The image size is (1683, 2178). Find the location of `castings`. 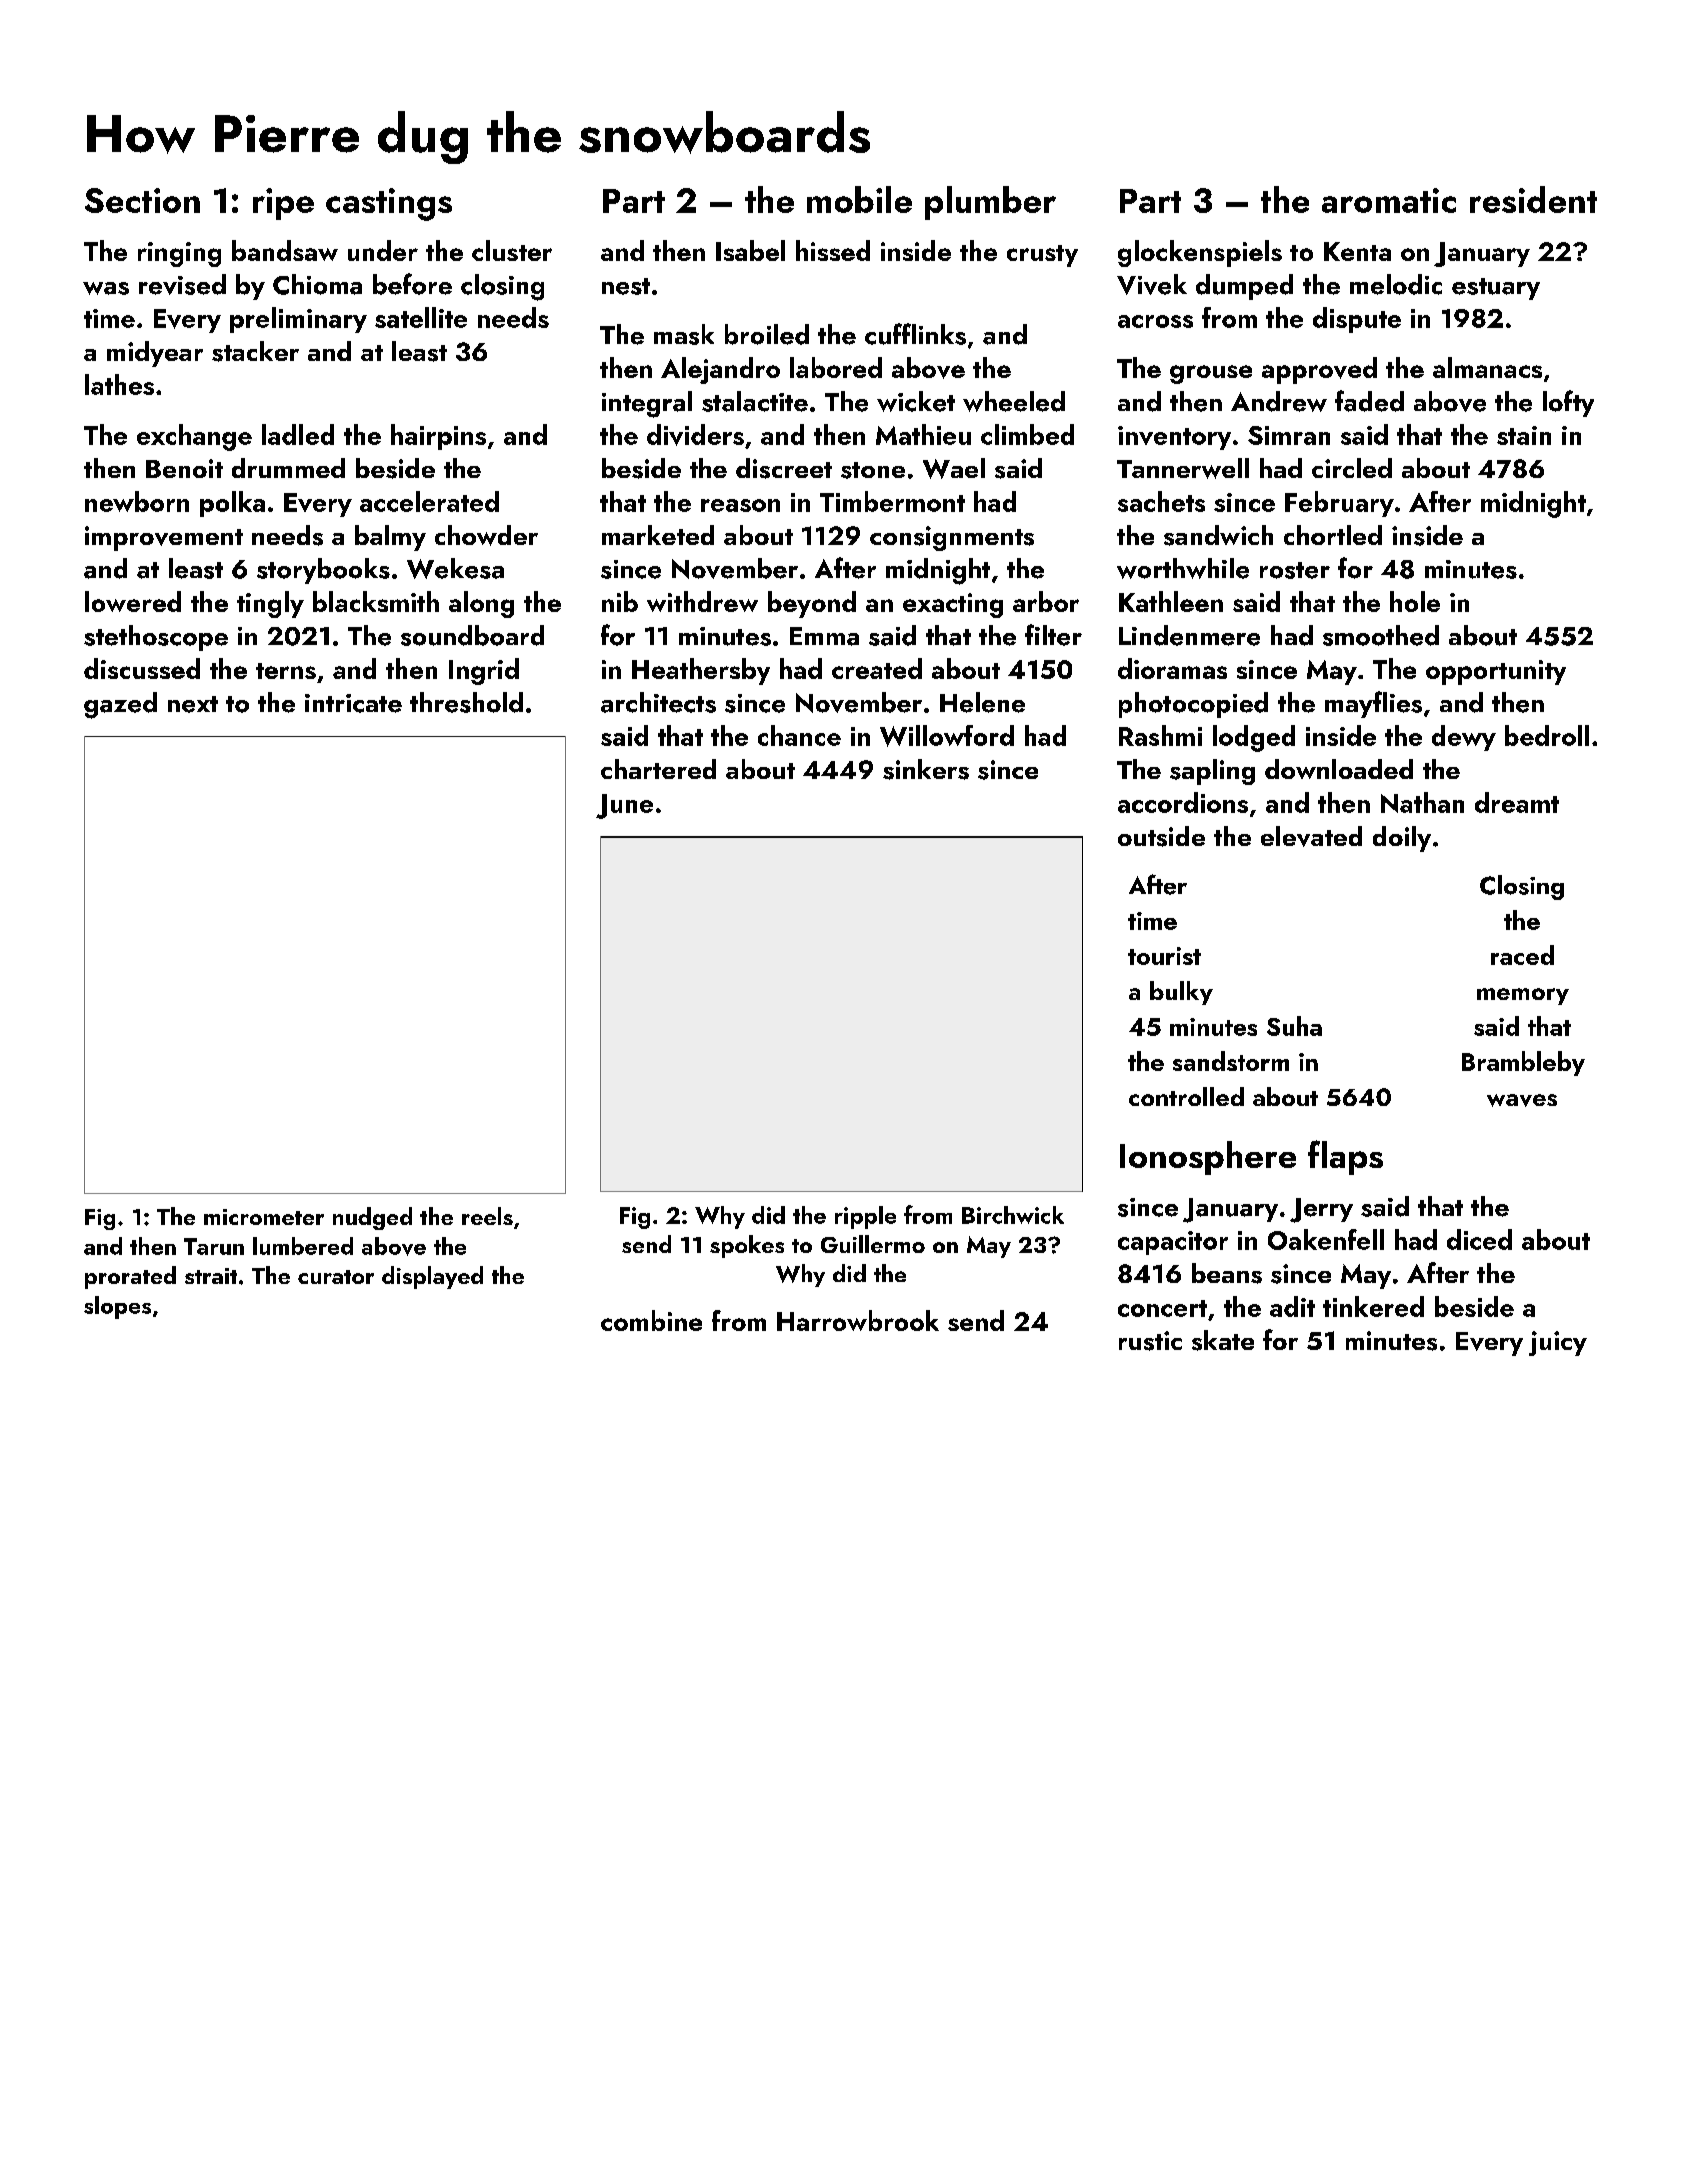

castings is located at coordinates (389, 204).
